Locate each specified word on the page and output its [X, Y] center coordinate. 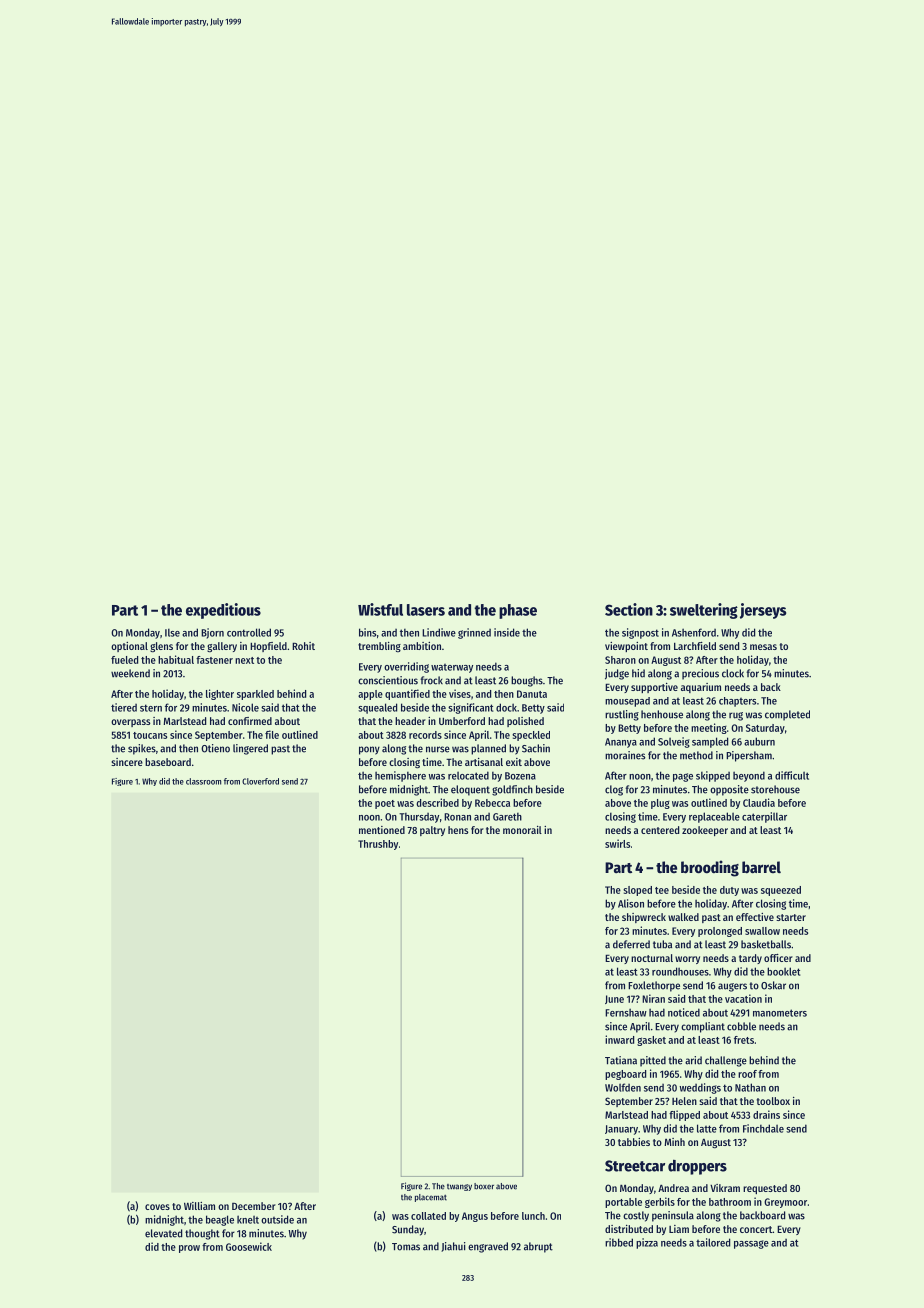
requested [765, 1189]
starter [791, 917]
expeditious [223, 611]
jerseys [763, 611]
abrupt [538, 1247]
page [683, 777]
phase [518, 611]
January [621, 1130]
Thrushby [378, 845]
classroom [203, 781]
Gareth [507, 817]
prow [189, 1249]
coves [157, 1207]
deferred [631, 944]
